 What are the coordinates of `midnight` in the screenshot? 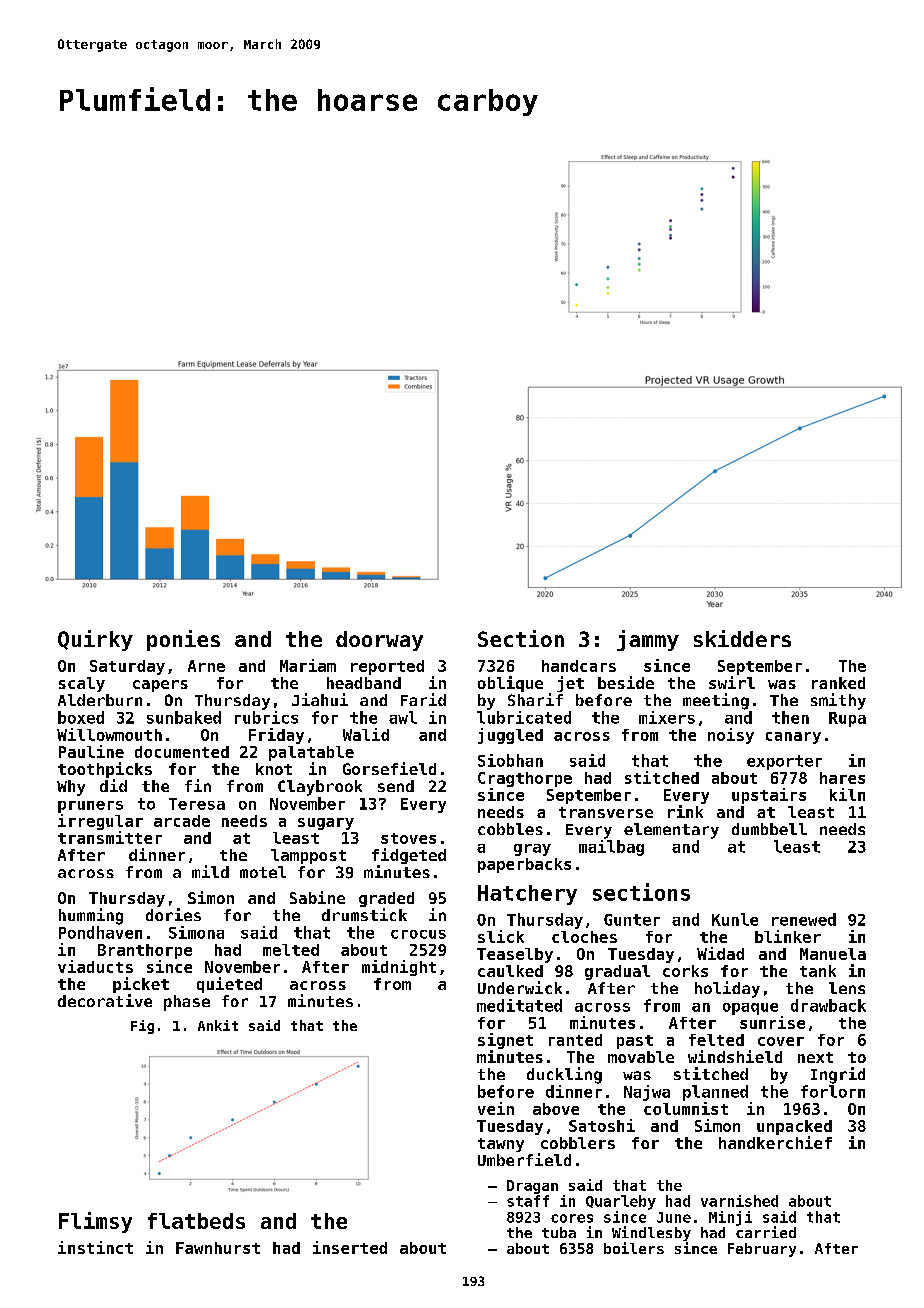 It's located at (399, 968).
